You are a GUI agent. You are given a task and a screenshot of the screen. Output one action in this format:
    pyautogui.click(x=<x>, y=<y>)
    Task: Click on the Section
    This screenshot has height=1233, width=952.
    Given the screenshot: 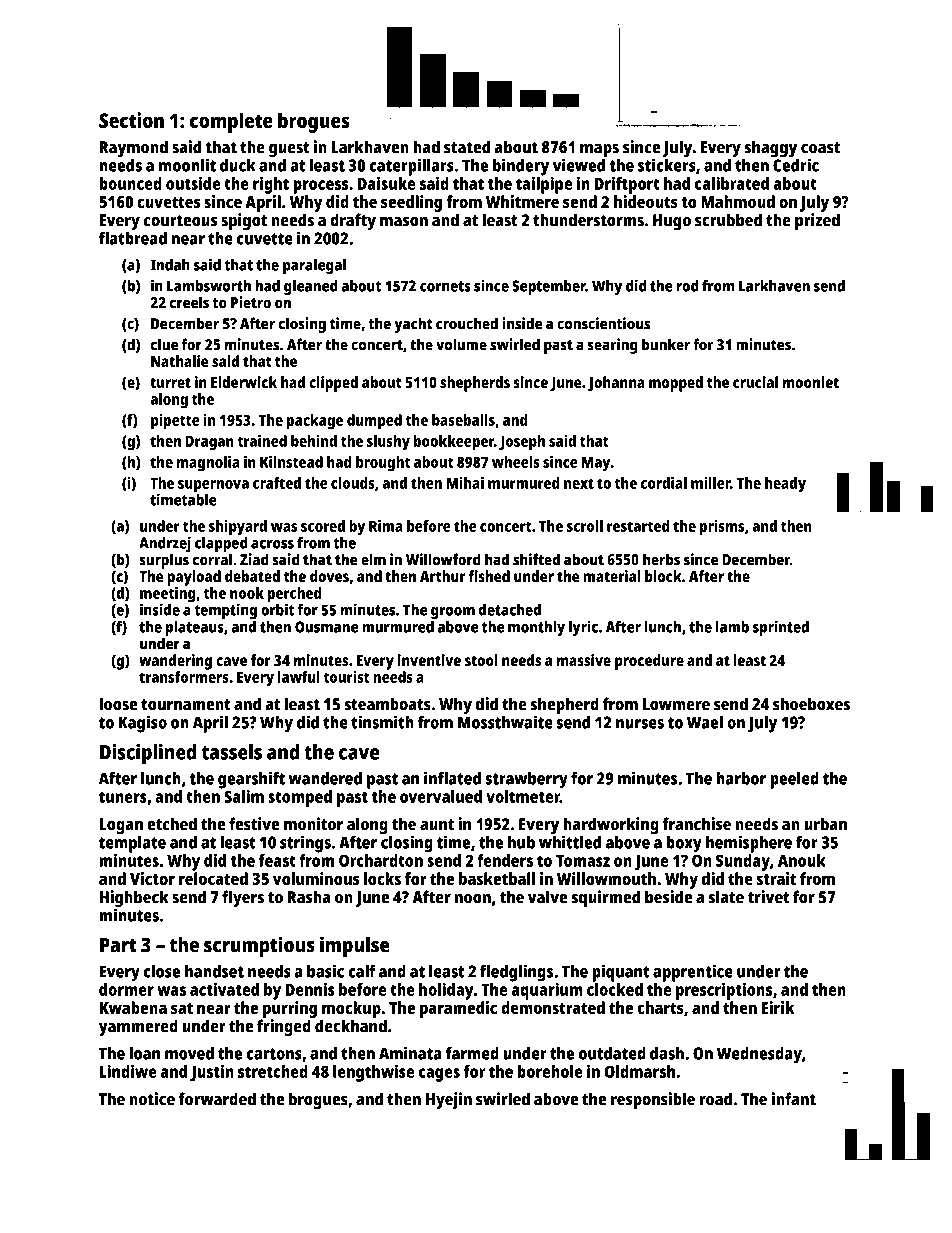 What is the action you would take?
    pyautogui.click(x=131, y=120)
